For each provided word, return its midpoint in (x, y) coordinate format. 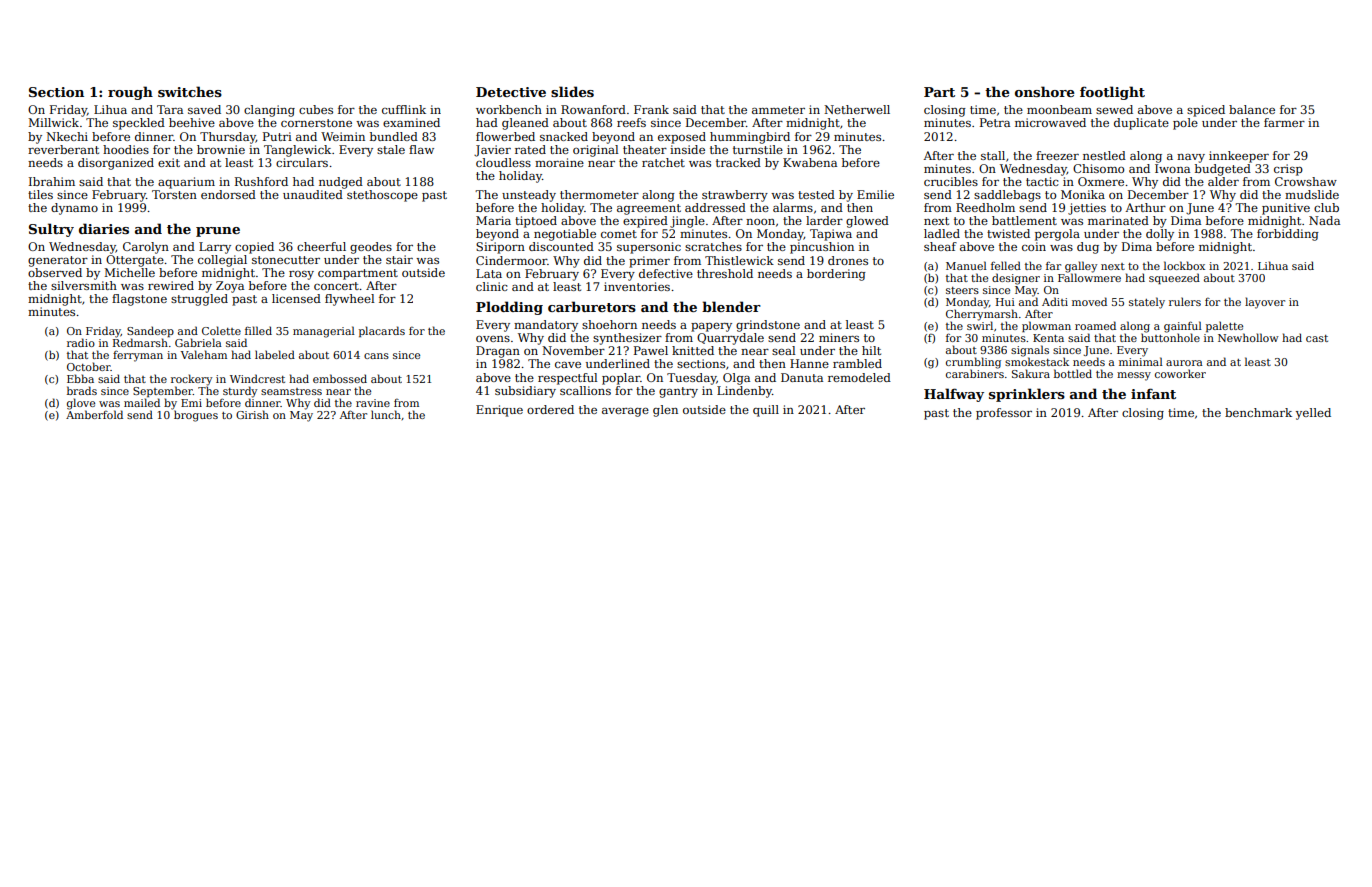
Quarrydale (730, 339)
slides (572, 91)
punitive (1286, 209)
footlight (1112, 93)
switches (190, 91)
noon (760, 222)
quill (766, 411)
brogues (196, 416)
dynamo (74, 209)
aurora (1184, 363)
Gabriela (198, 342)
